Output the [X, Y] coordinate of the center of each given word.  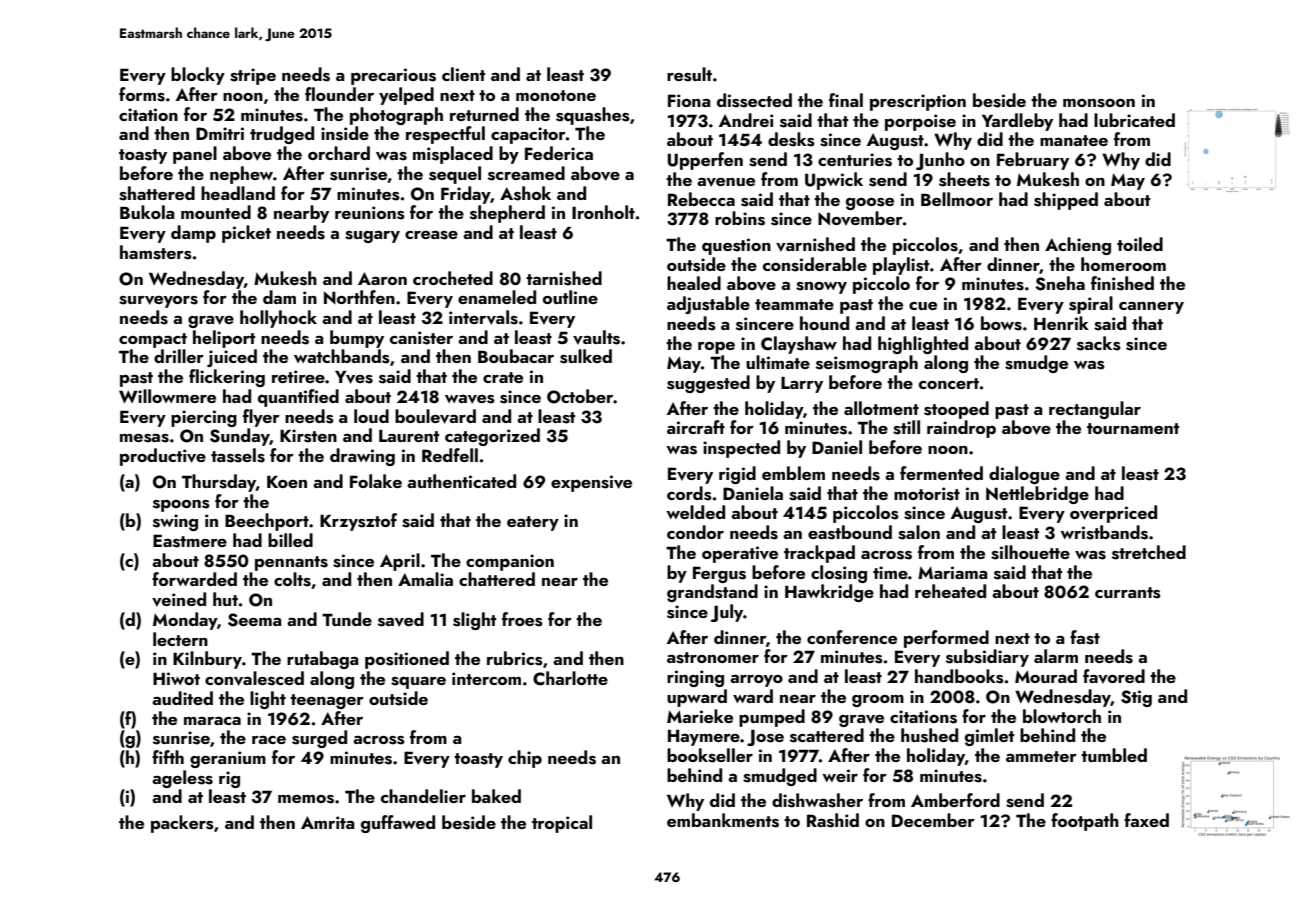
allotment [881, 408]
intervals [483, 317]
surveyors [158, 302]
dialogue [1024, 475]
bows [1001, 323]
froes [522, 619]
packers [182, 824]
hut [225, 599]
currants [1128, 593]
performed [946, 639]
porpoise [920, 122]
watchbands [342, 356]
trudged [282, 135]
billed [290, 540]
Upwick [834, 181]
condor [695, 532]
